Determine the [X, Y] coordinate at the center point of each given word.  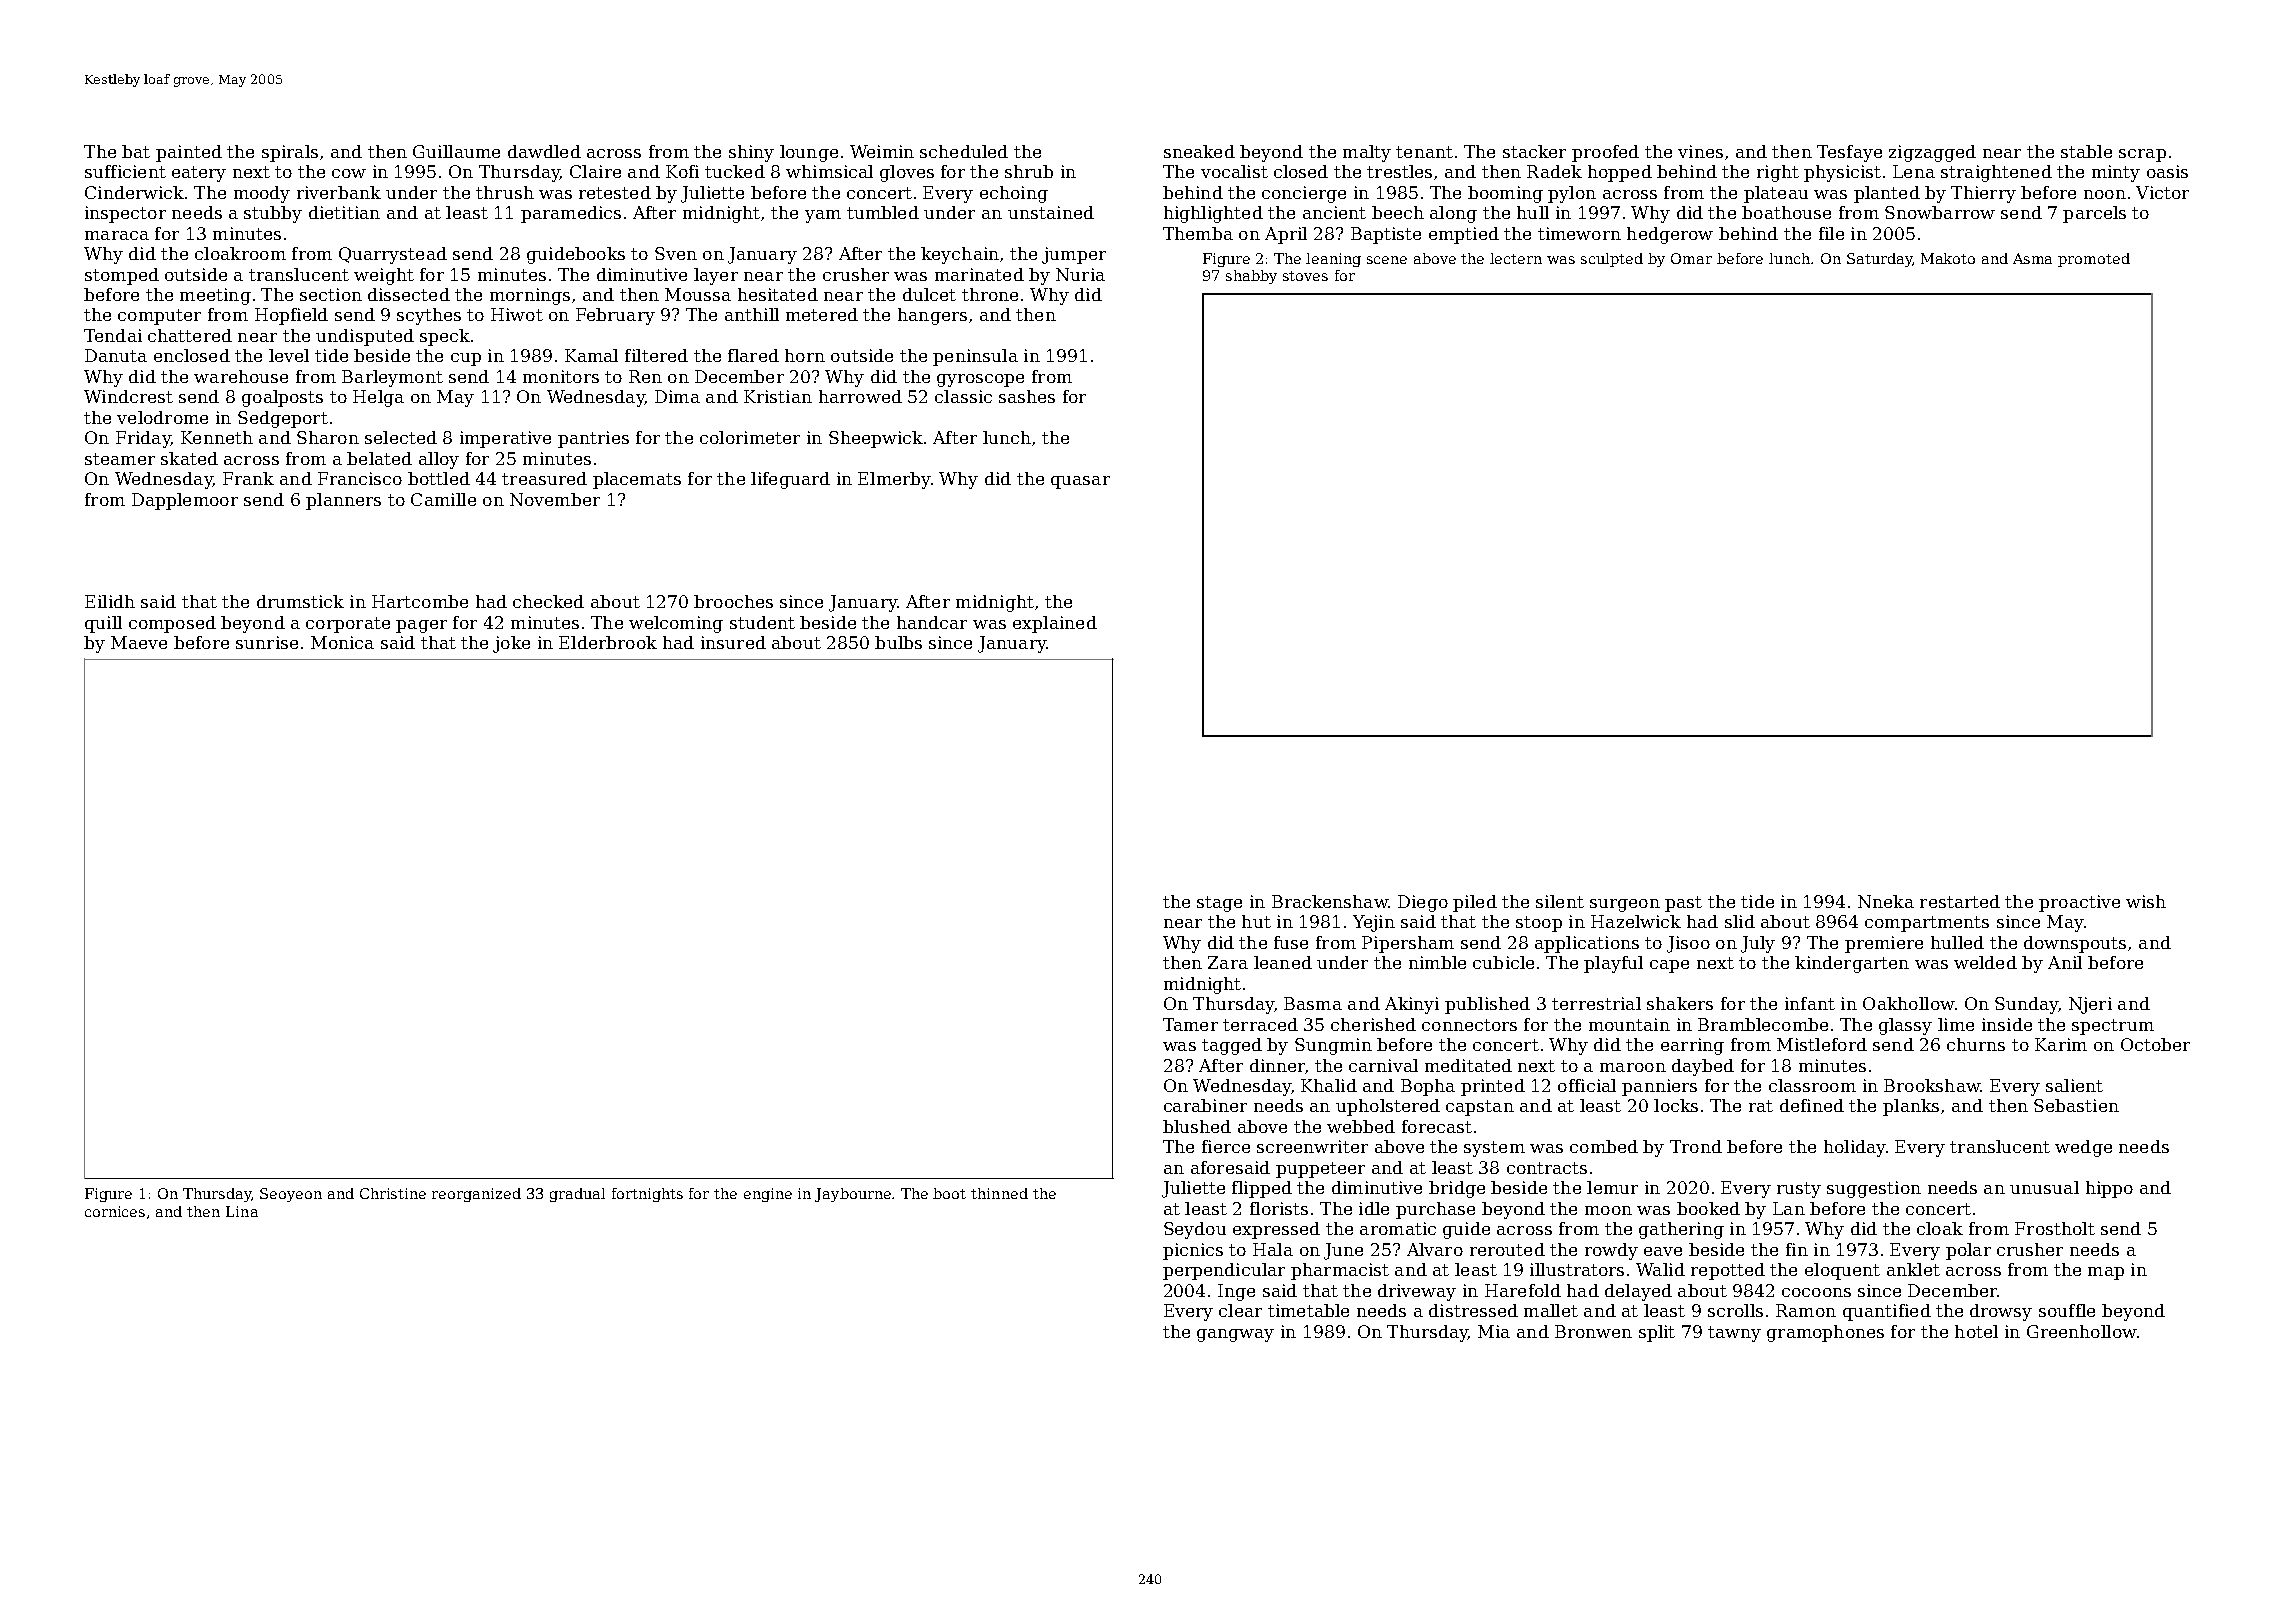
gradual [577, 1195]
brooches [733, 601]
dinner [1277, 1065]
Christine [393, 1193]
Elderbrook [608, 642]
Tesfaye [1849, 153]
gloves [907, 173]
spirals [290, 153]
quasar [1080, 482]
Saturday [1880, 260]
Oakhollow [1908, 1003]
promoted [2094, 260]
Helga [378, 398]
